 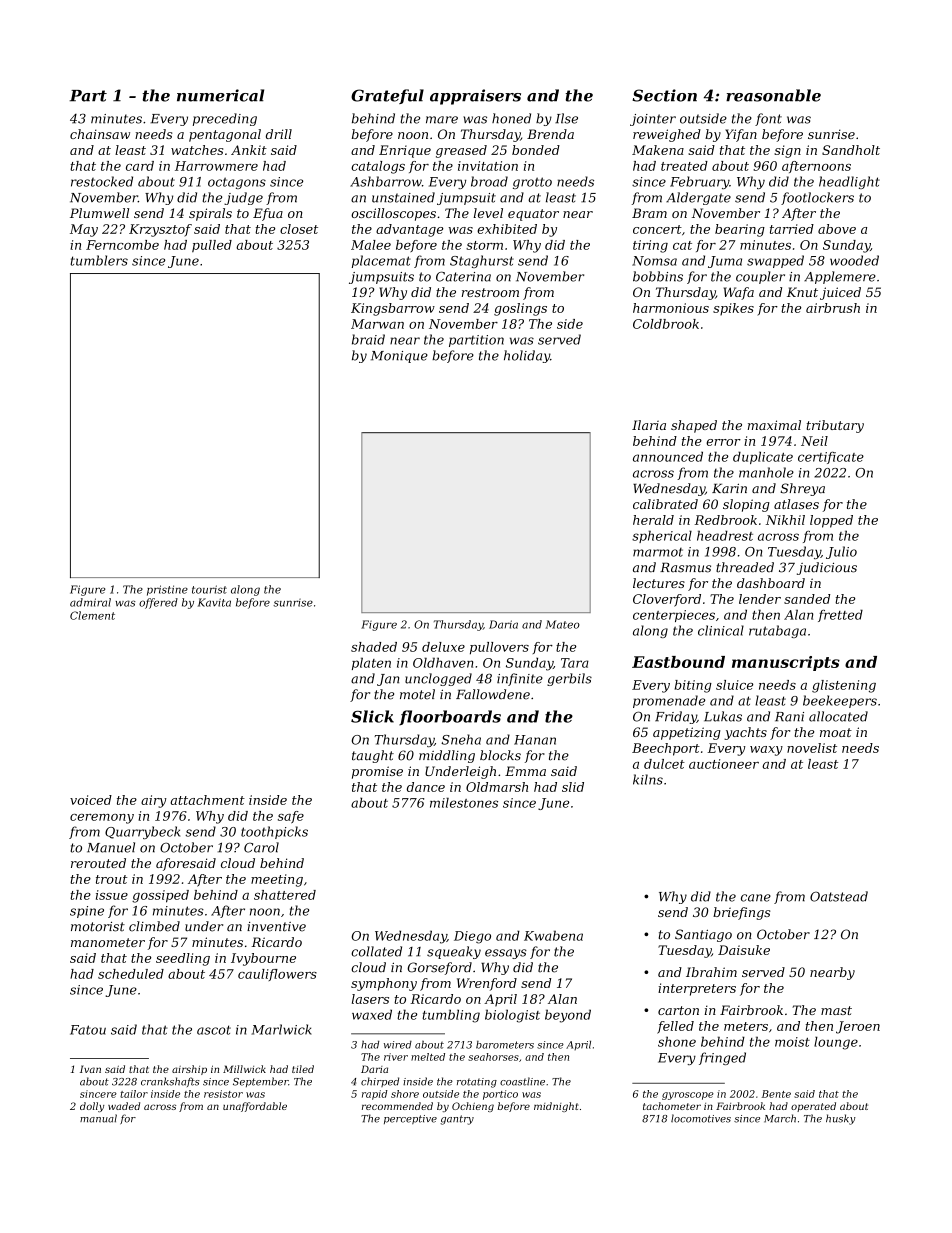 I want to click on reasonable, so click(x=773, y=95).
